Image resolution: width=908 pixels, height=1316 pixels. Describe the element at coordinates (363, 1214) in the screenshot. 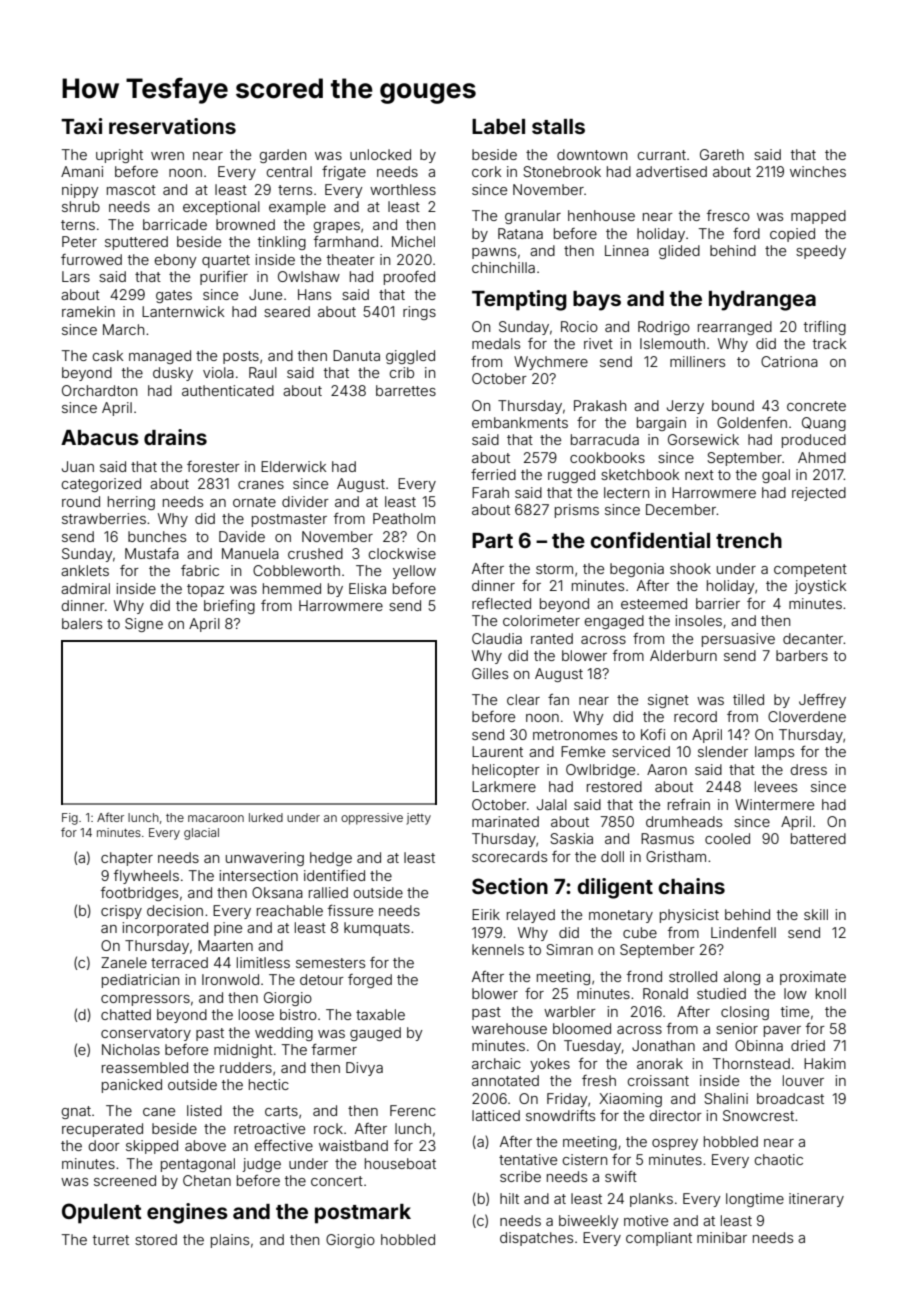

I see `postmark` at that location.
